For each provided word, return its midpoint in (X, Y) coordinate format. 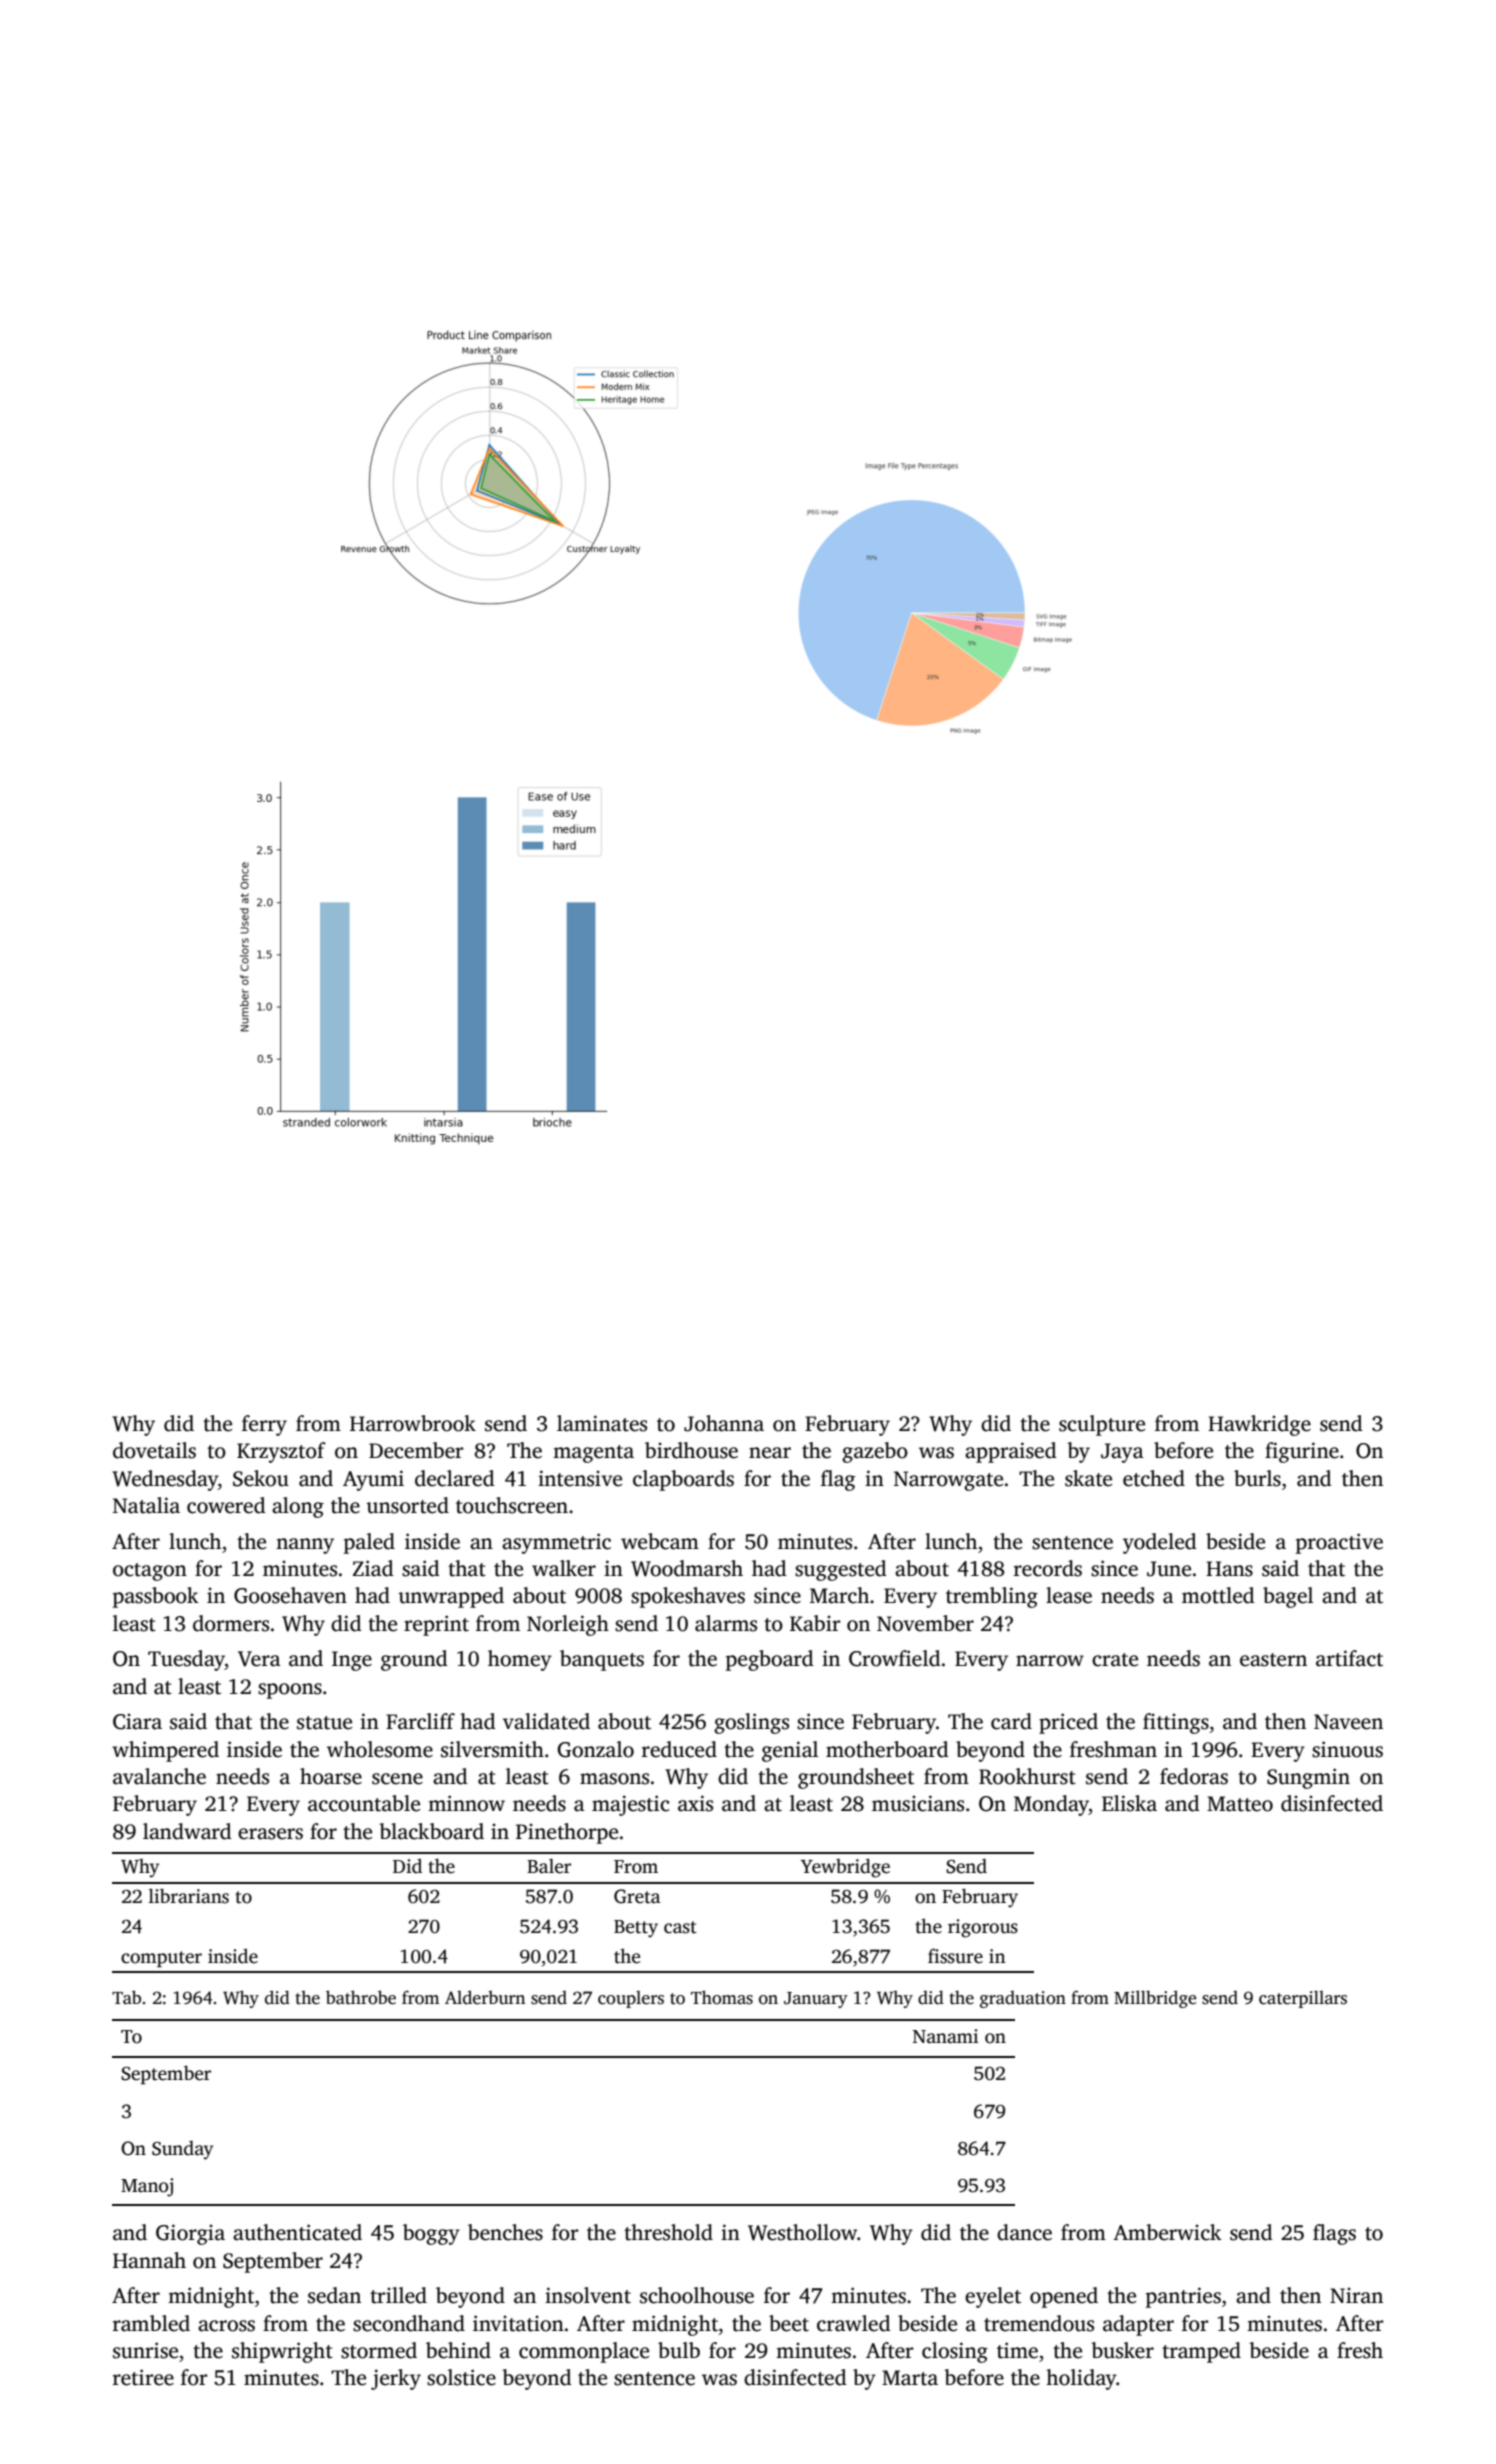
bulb (679, 2350)
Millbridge (1155, 1999)
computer (161, 1959)
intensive (580, 1478)
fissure (955, 1956)
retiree (143, 2377)
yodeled (1160, 1543)
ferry (264, 1425)
